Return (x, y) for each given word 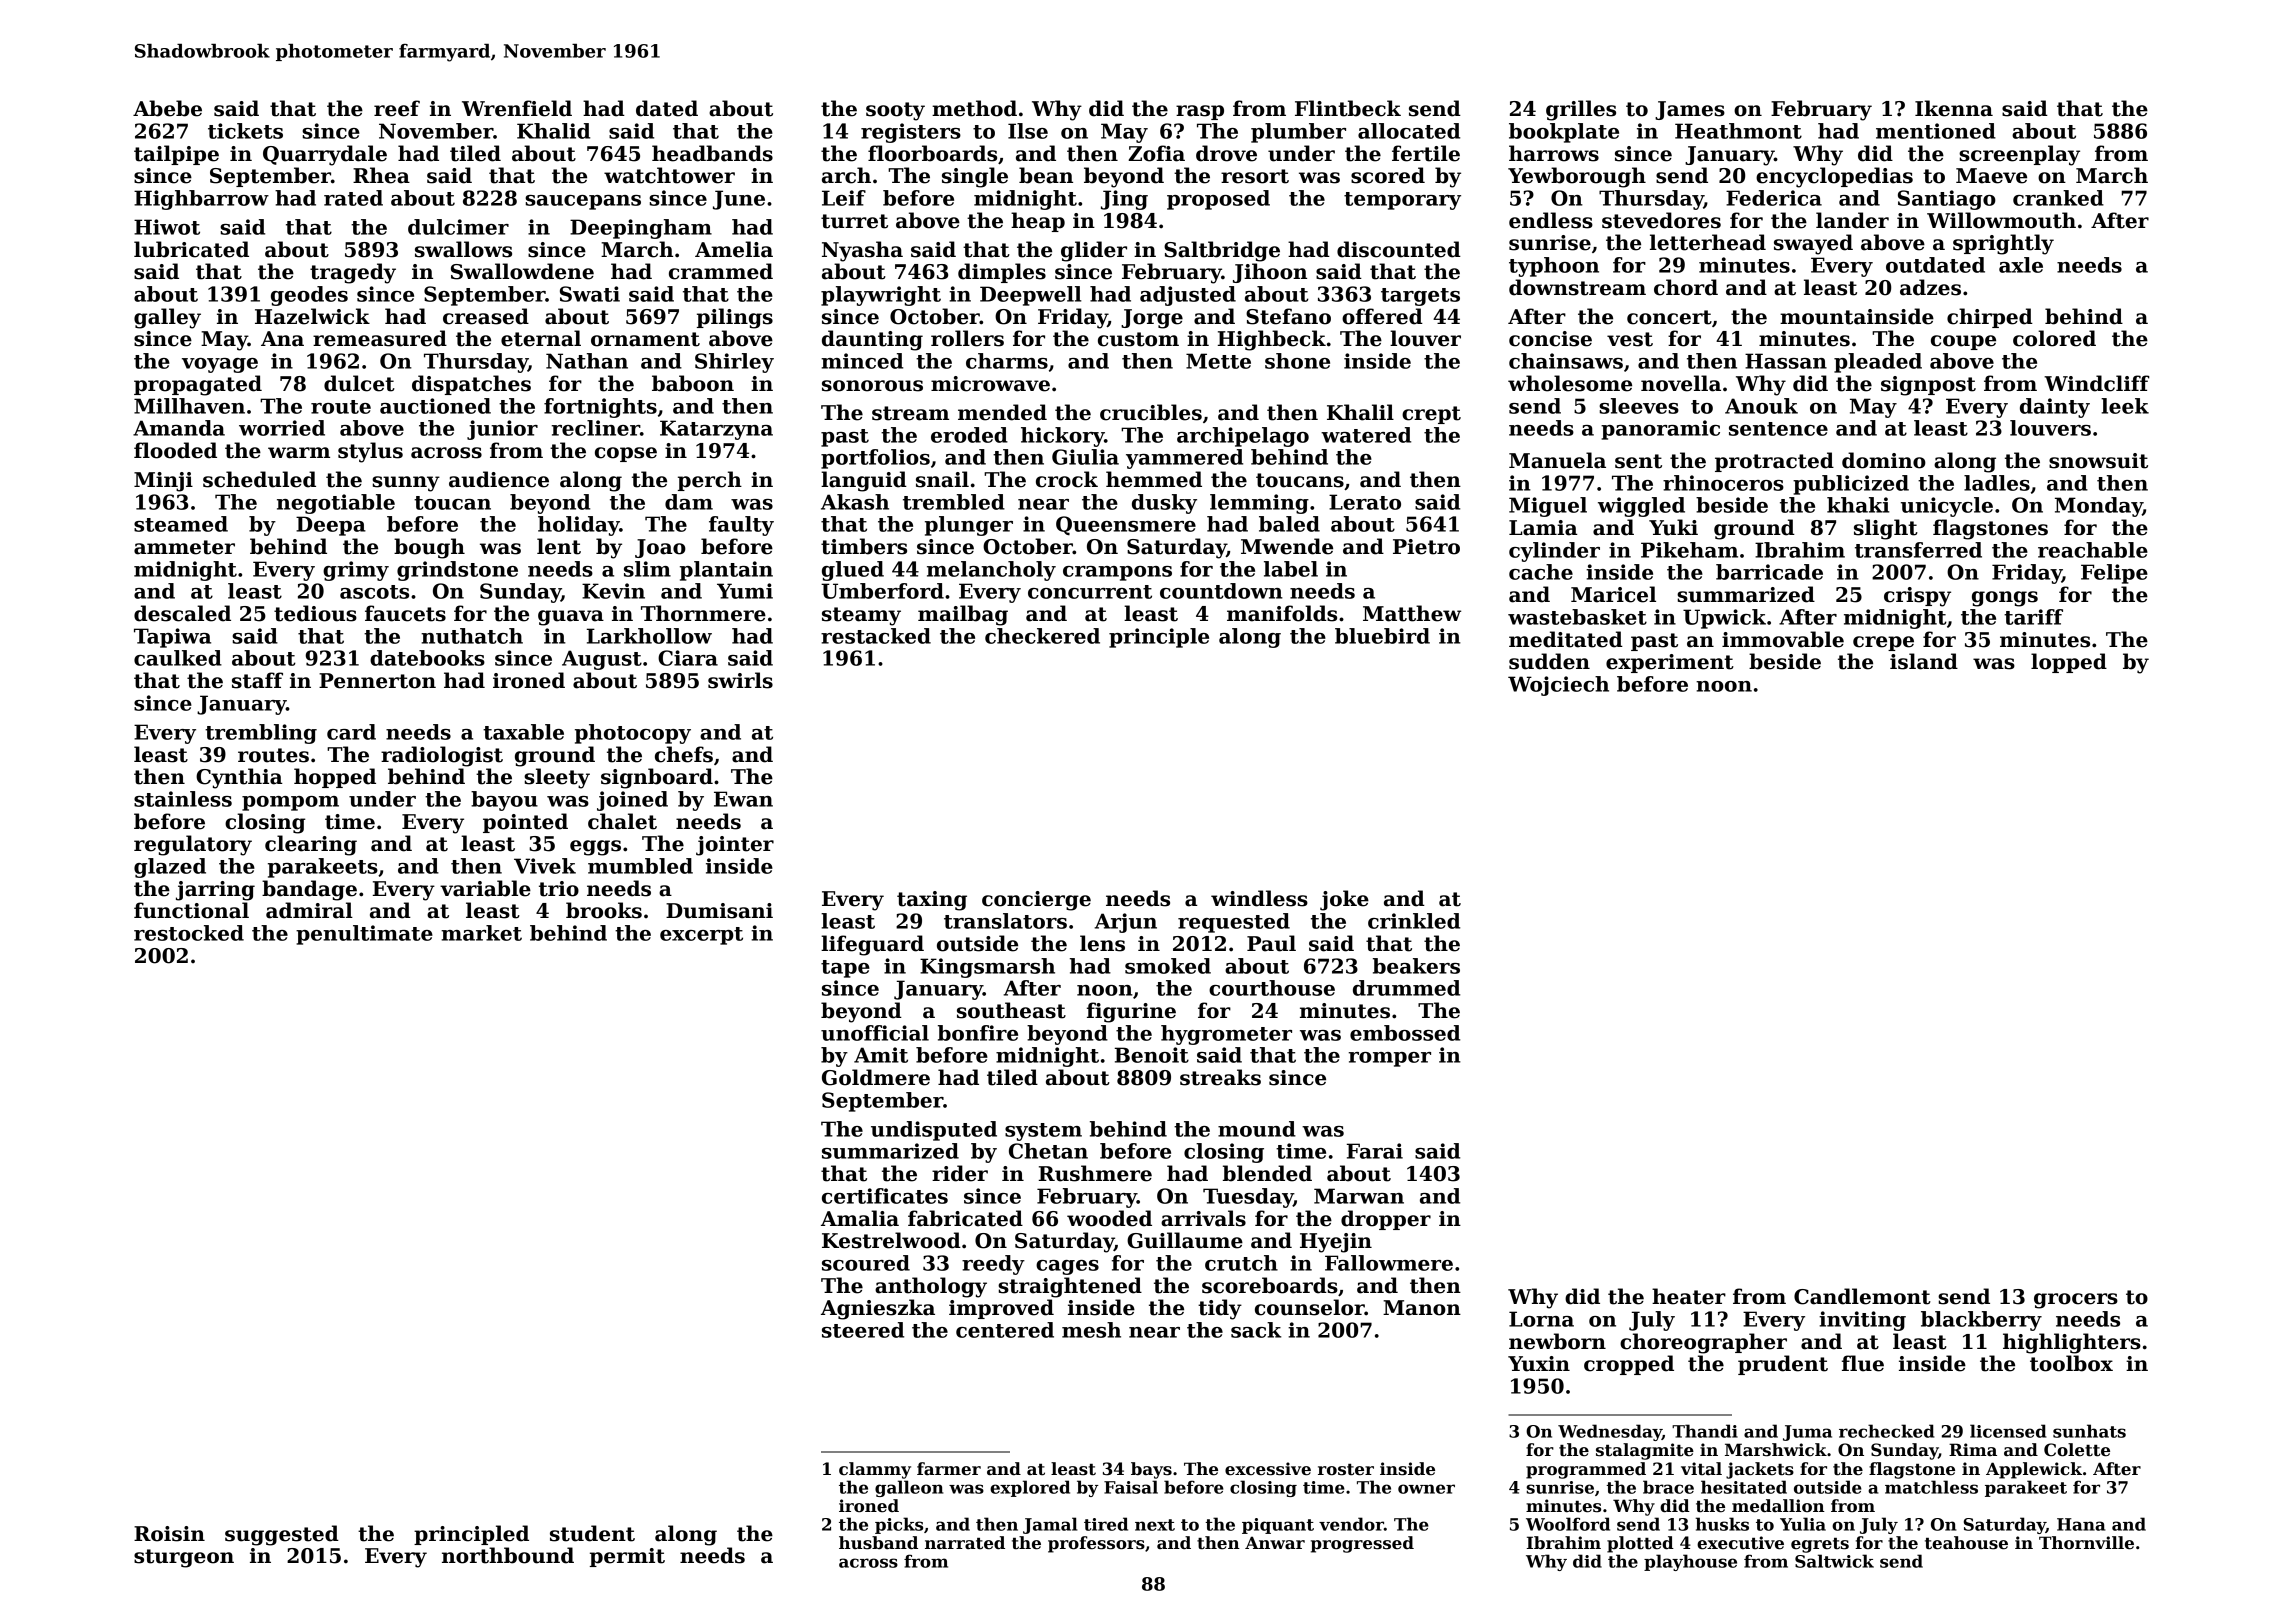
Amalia (860, 1218)
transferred (1918, 550)
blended (1267, 1173)
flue (1863, 1363)
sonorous (872, 386)
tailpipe (176, 155)
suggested (282, 1535)
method (974, 108)
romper (1390, 1059)
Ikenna (1954, 108)
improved (1001, 1309)
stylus (370, 452)
